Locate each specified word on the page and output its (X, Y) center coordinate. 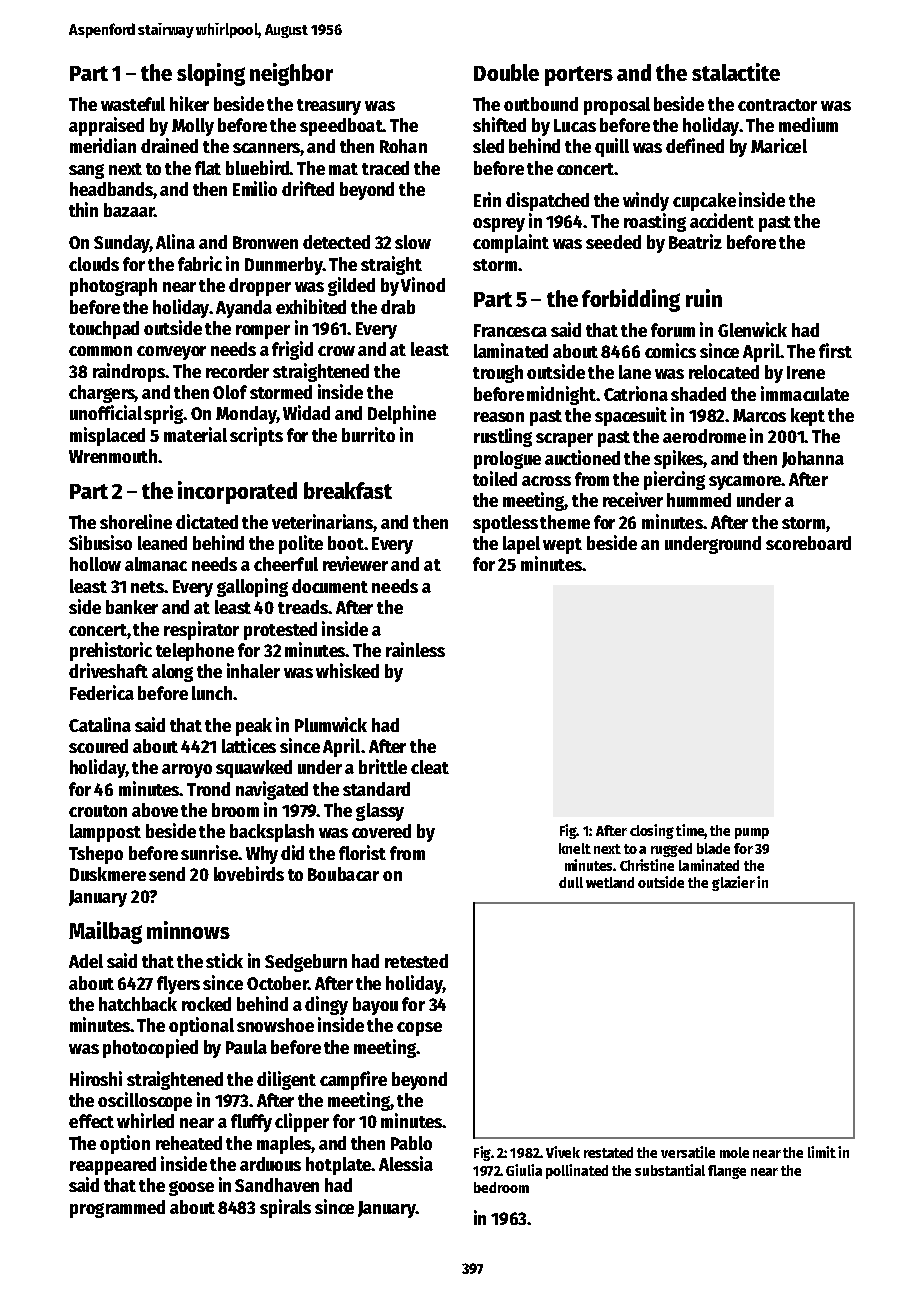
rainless (415, 649)
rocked (206, 1004)
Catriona (636, 393)
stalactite (736, 72)
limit (822, 1152)
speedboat (341, 127)
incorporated (237, 492)
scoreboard (808, 543)
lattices (249, 745)
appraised (106, 126)
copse (419, 1029)
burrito (368, 434)
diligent (286, 1080)
